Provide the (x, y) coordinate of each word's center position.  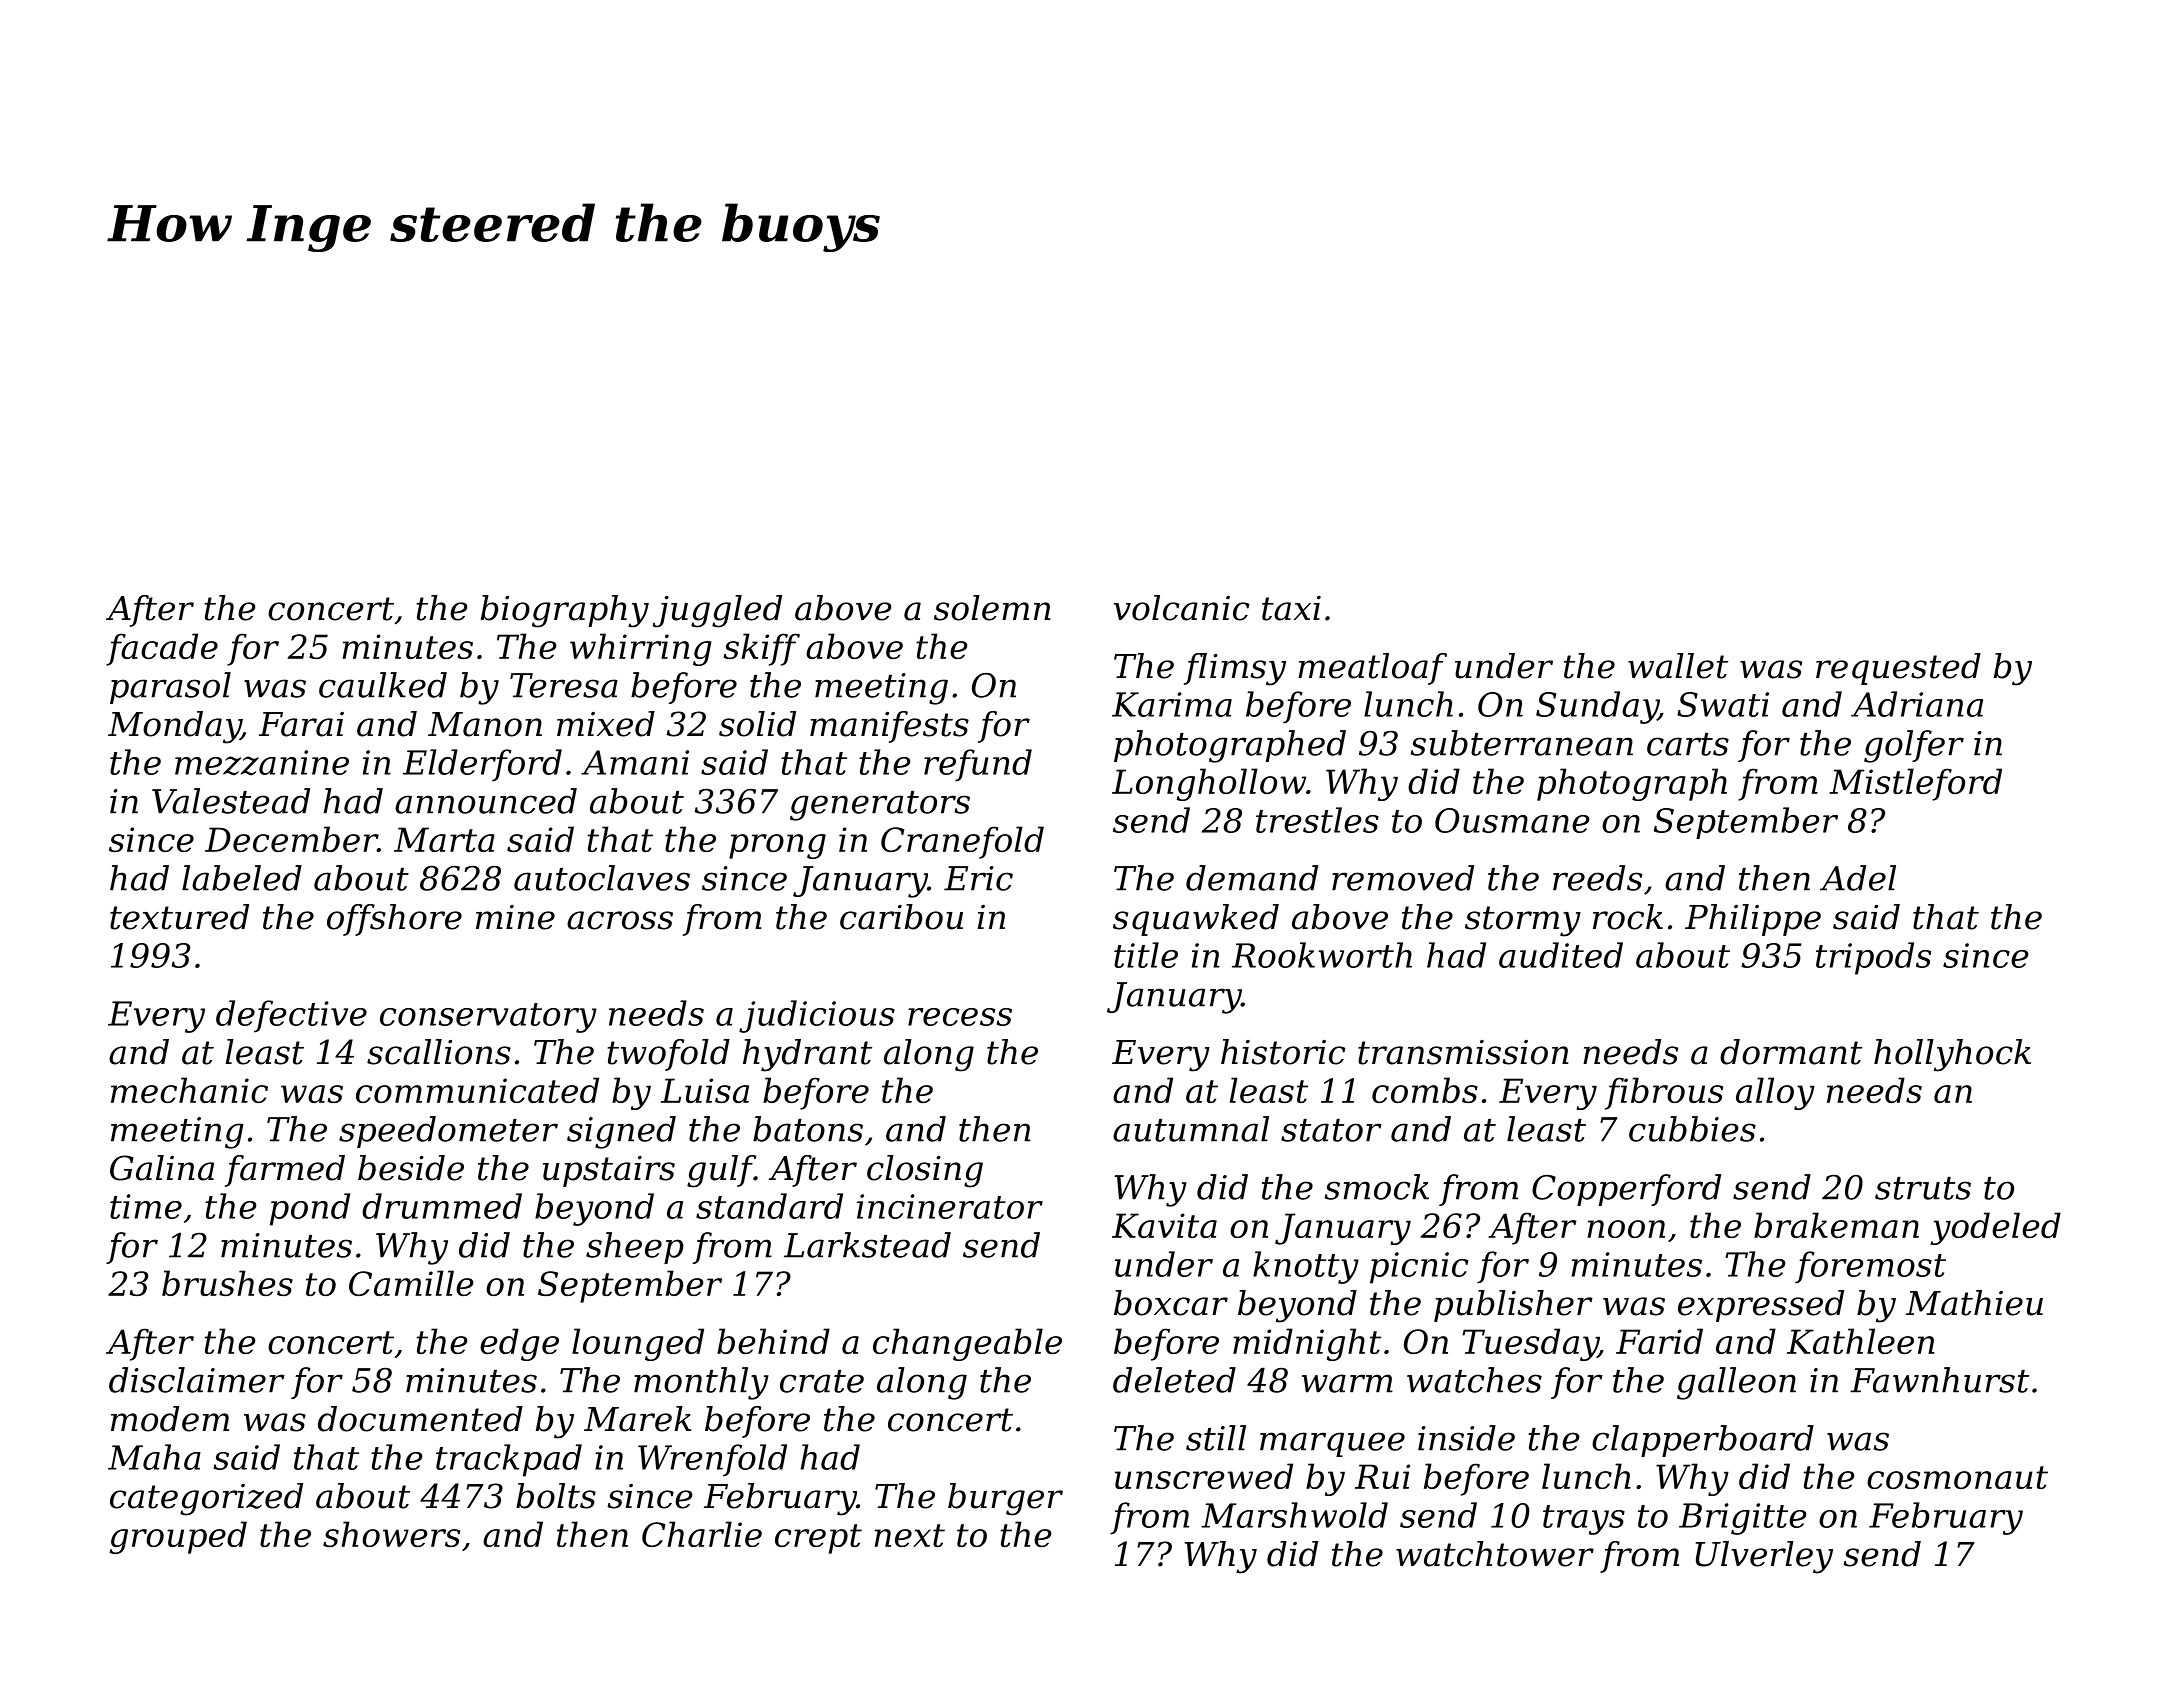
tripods (1873, 958)
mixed (606, 724)
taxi (1291, 608)
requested (1898, 669)
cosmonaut (1957, 1477)
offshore (394, 920)
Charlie (702, 1534)
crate (822, 1381)
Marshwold (1294, 1515)
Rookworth (1322, 955)
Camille (411, 1283)
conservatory (488, 1018)
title (1146, 955)
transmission (1463, 1052)
